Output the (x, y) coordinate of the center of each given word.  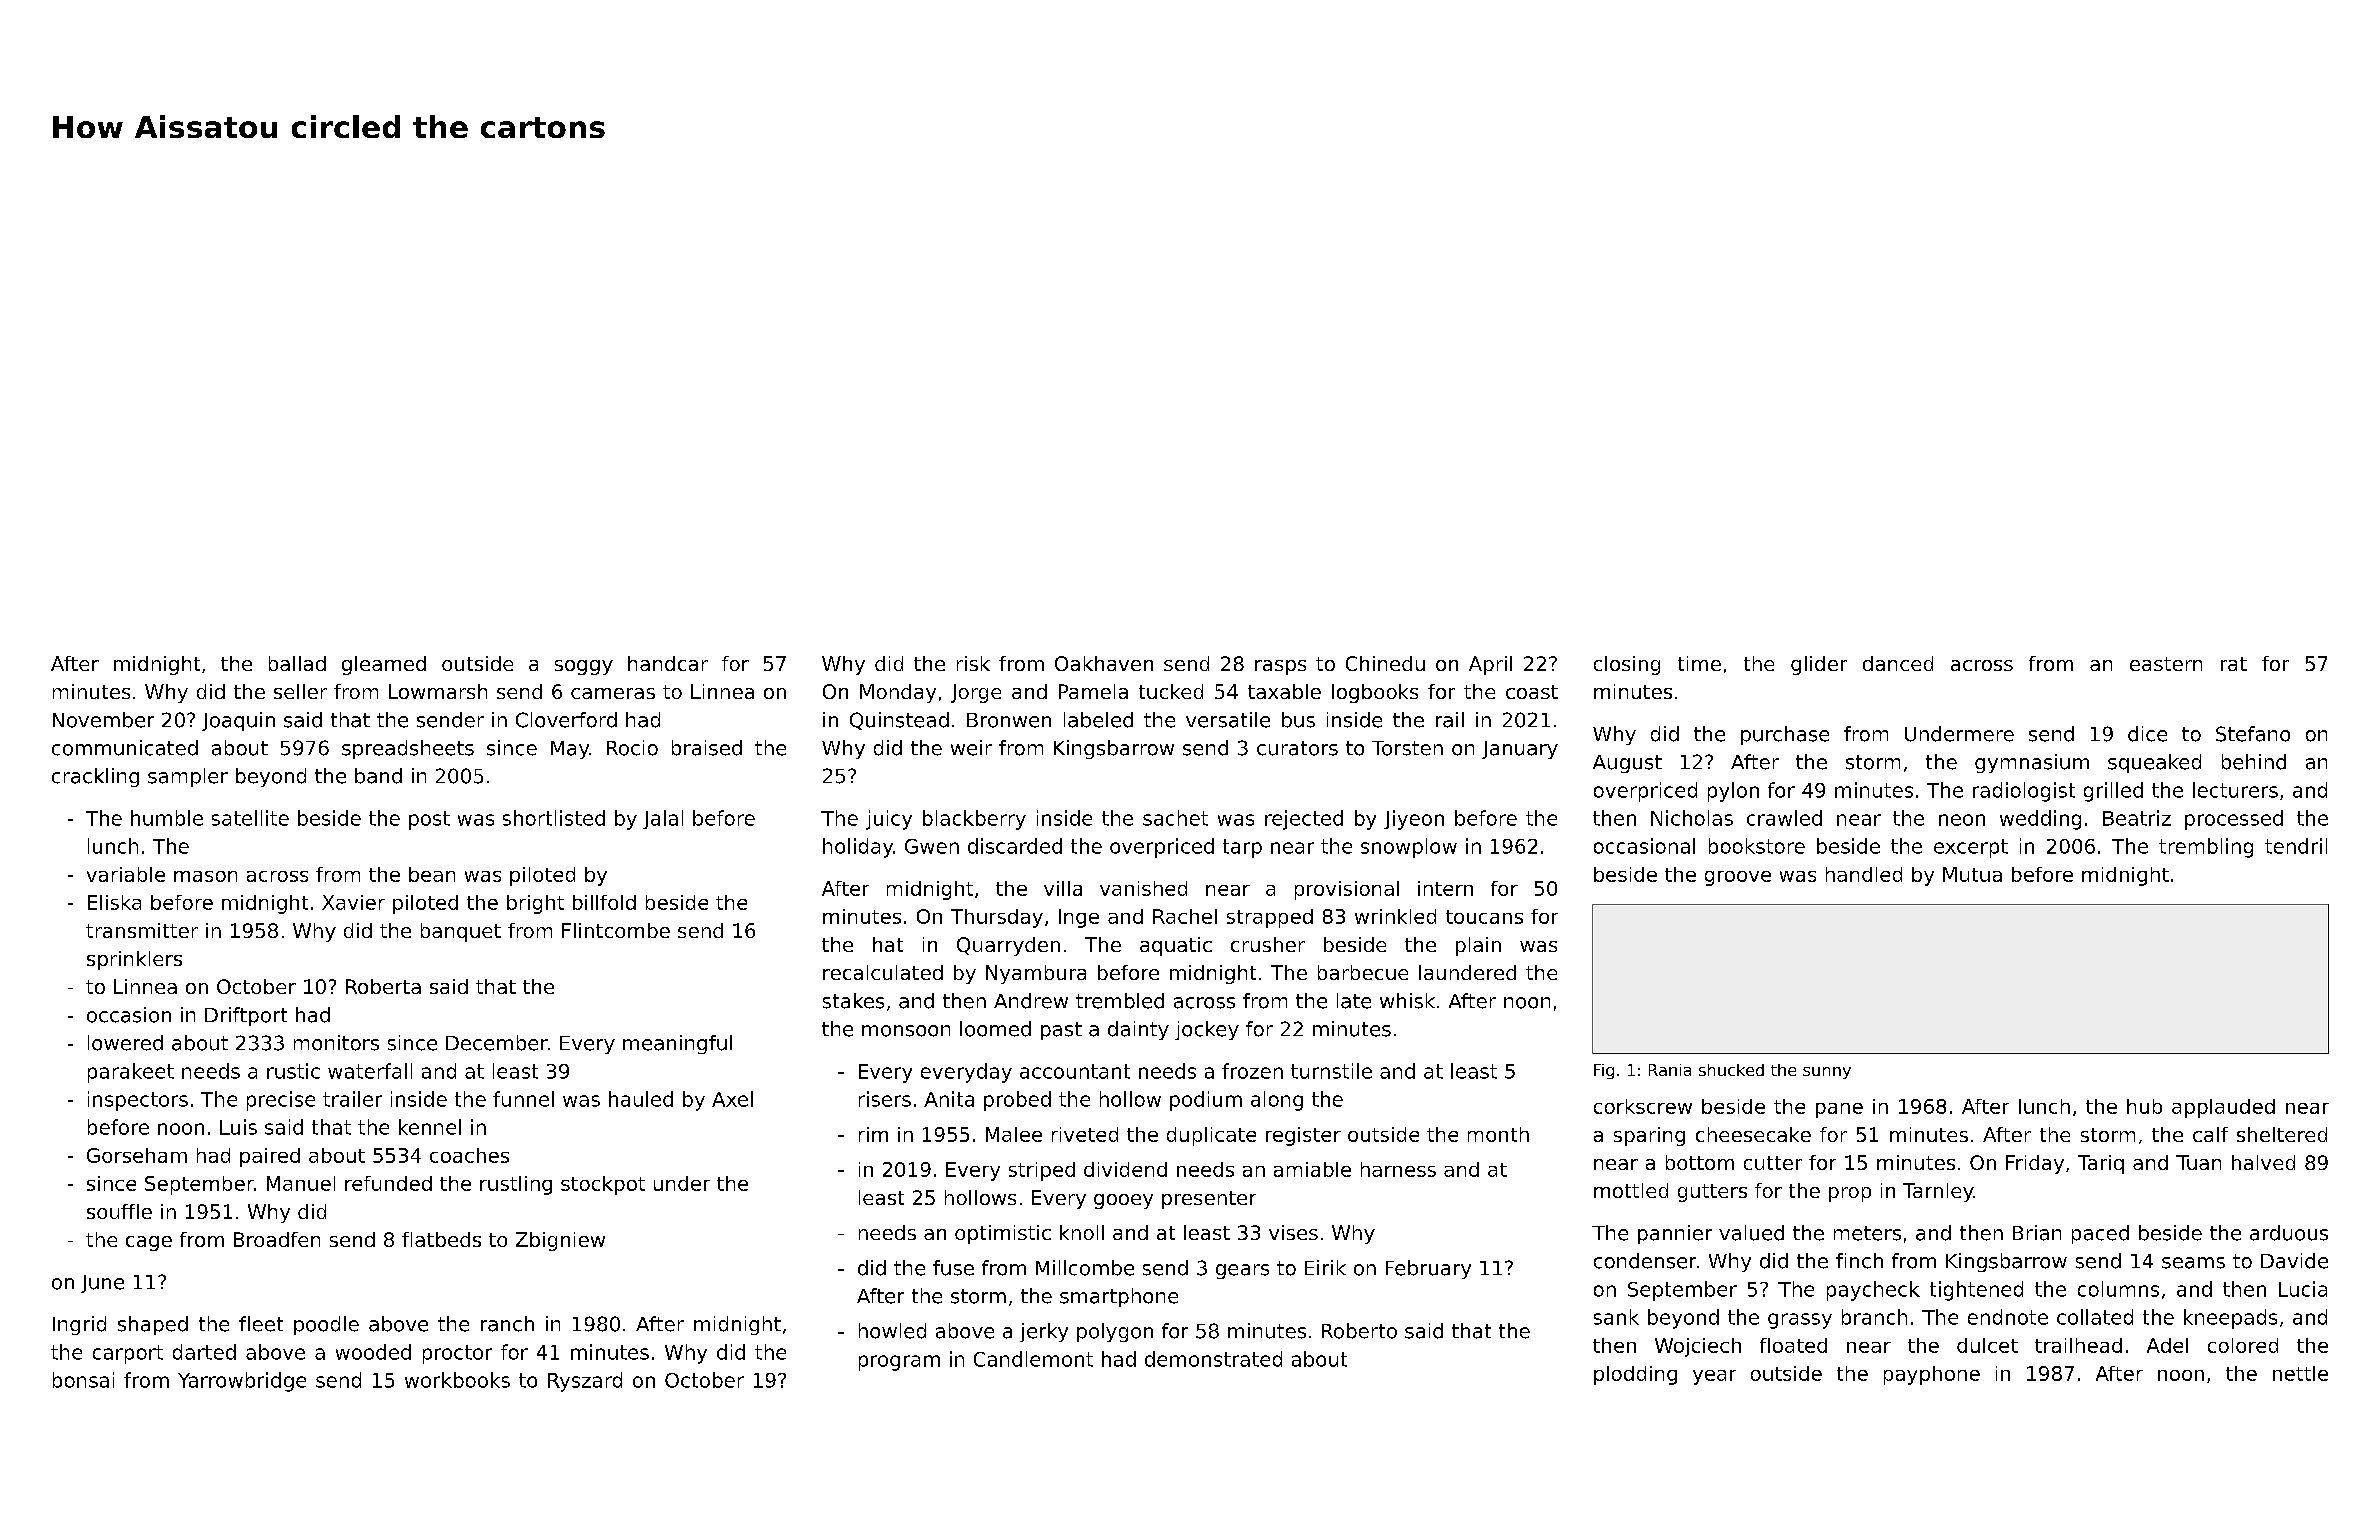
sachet (1175, 818)
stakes (853, 1001)
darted (204, 1352)
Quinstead (899, 721)
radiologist (2024, 792)
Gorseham (137, 1155)
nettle (2300, 1373)
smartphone (1119, 1297)
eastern (2166, 664)
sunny (1827, 1073)
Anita (949, 1099)
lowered (125, 1043)
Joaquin (238, 721)
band (378, 776)
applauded (2223, 1108)
